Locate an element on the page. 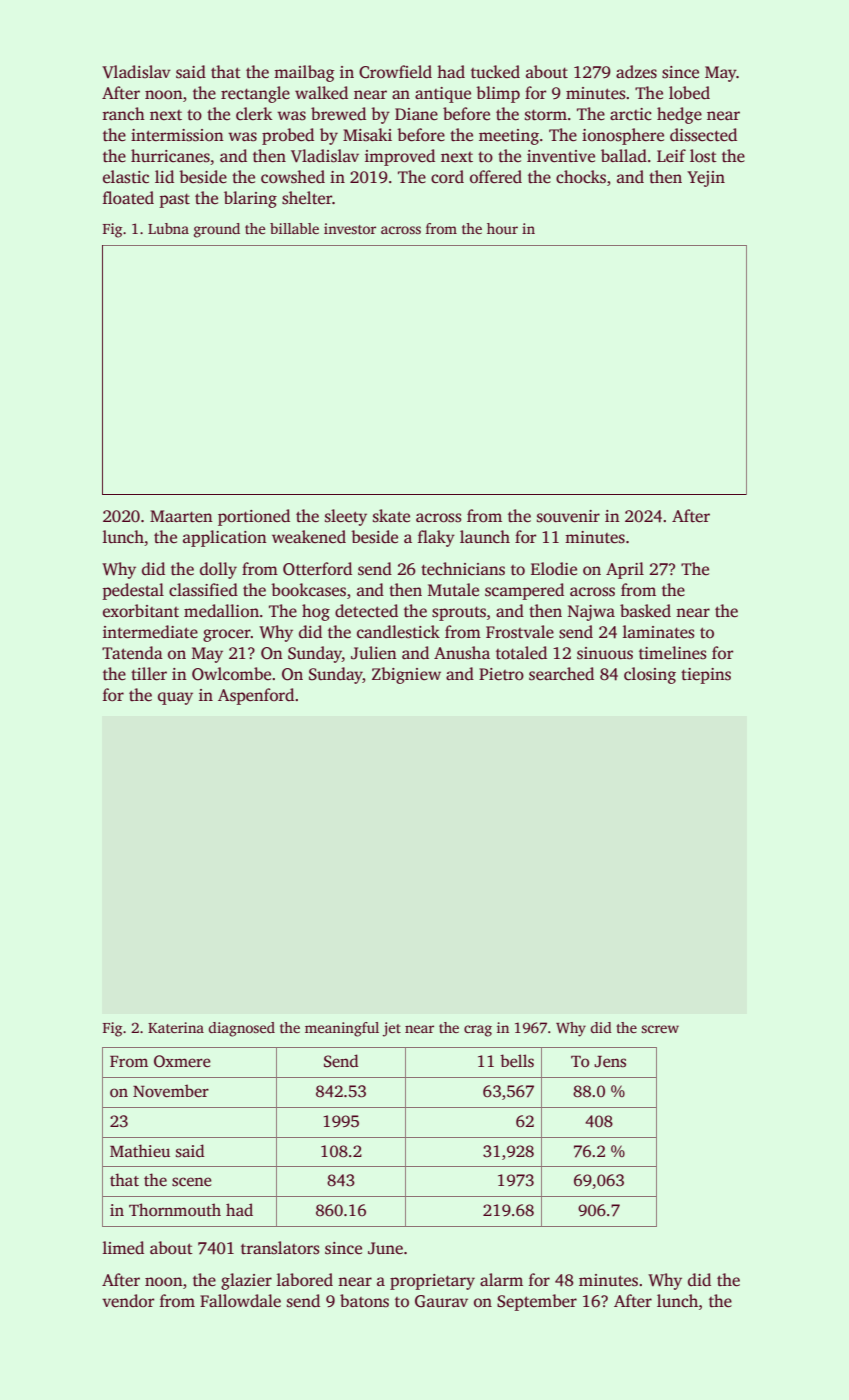 The height and width of the image is (1400, 849). hour is located at coordinates (502, 228).
